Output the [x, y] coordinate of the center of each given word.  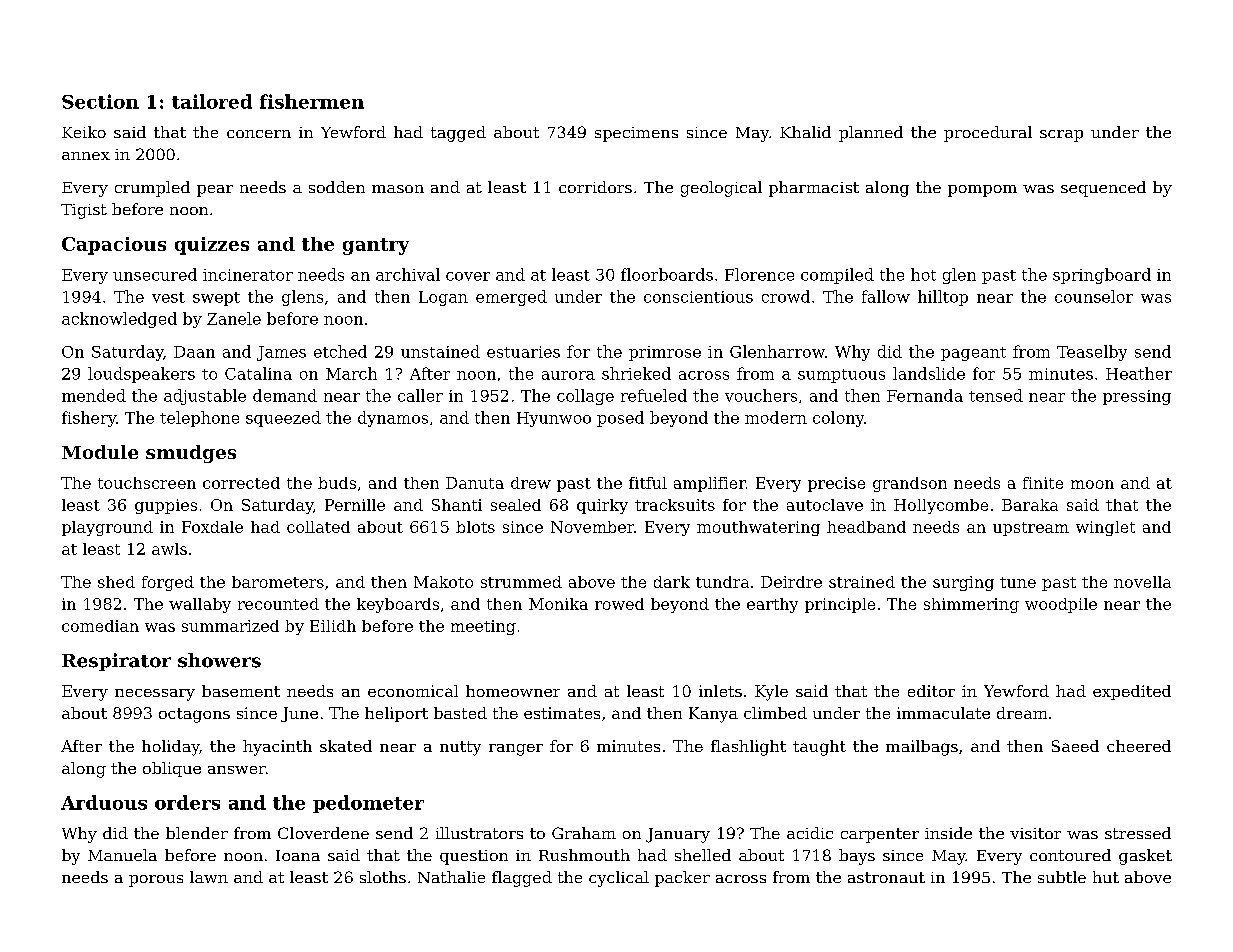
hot [923, 274]
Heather [1139, 373]
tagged [458, 134]
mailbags [922, 748]
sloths [383, 877]
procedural [988, 134]
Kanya [713, 715]
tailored [212, 101]
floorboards [667, 274]
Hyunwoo [554, 419]
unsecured [155, 274]
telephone [199, 419]
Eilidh [333, 626]
